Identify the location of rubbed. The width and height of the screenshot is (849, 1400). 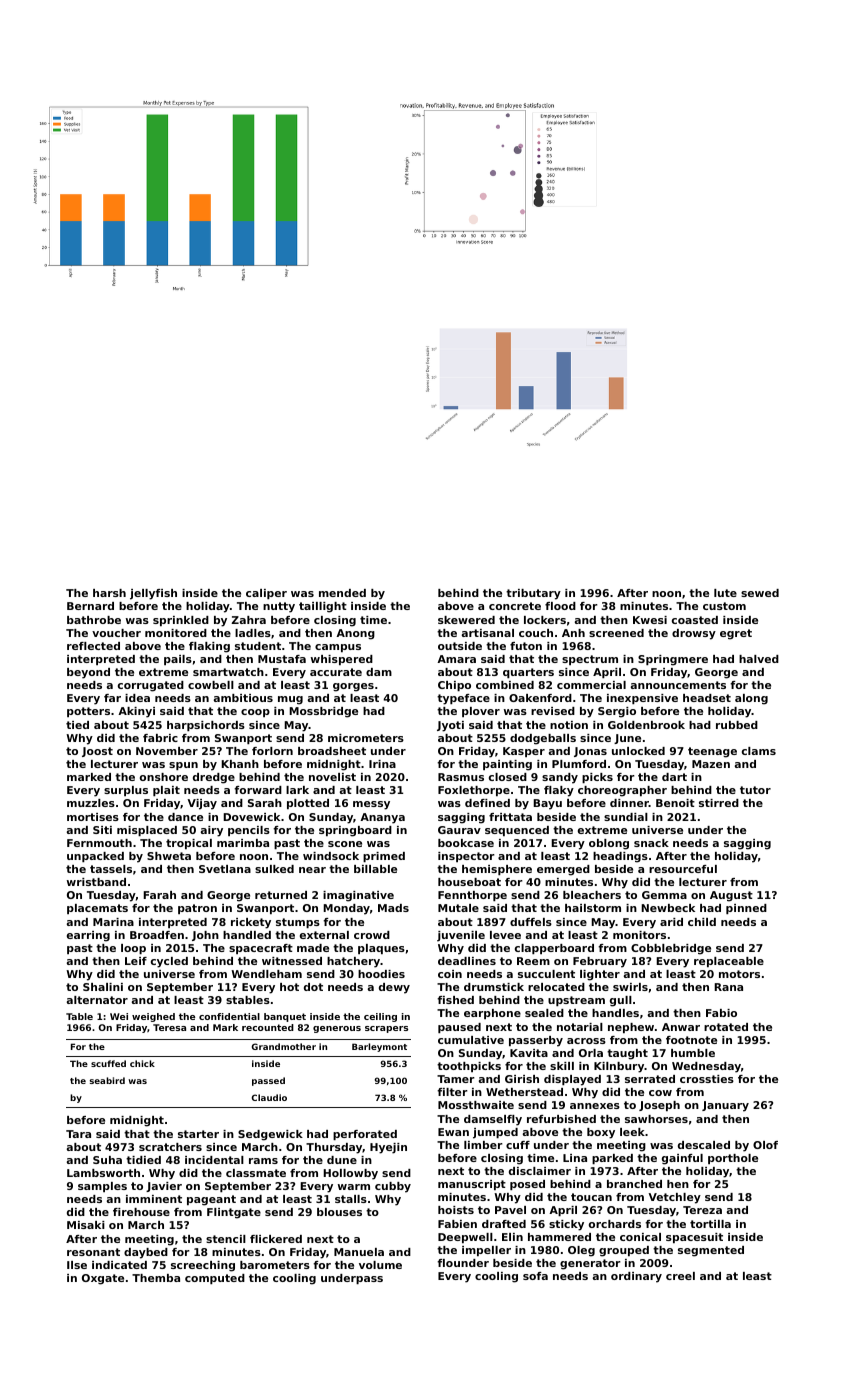
(737, 725).
